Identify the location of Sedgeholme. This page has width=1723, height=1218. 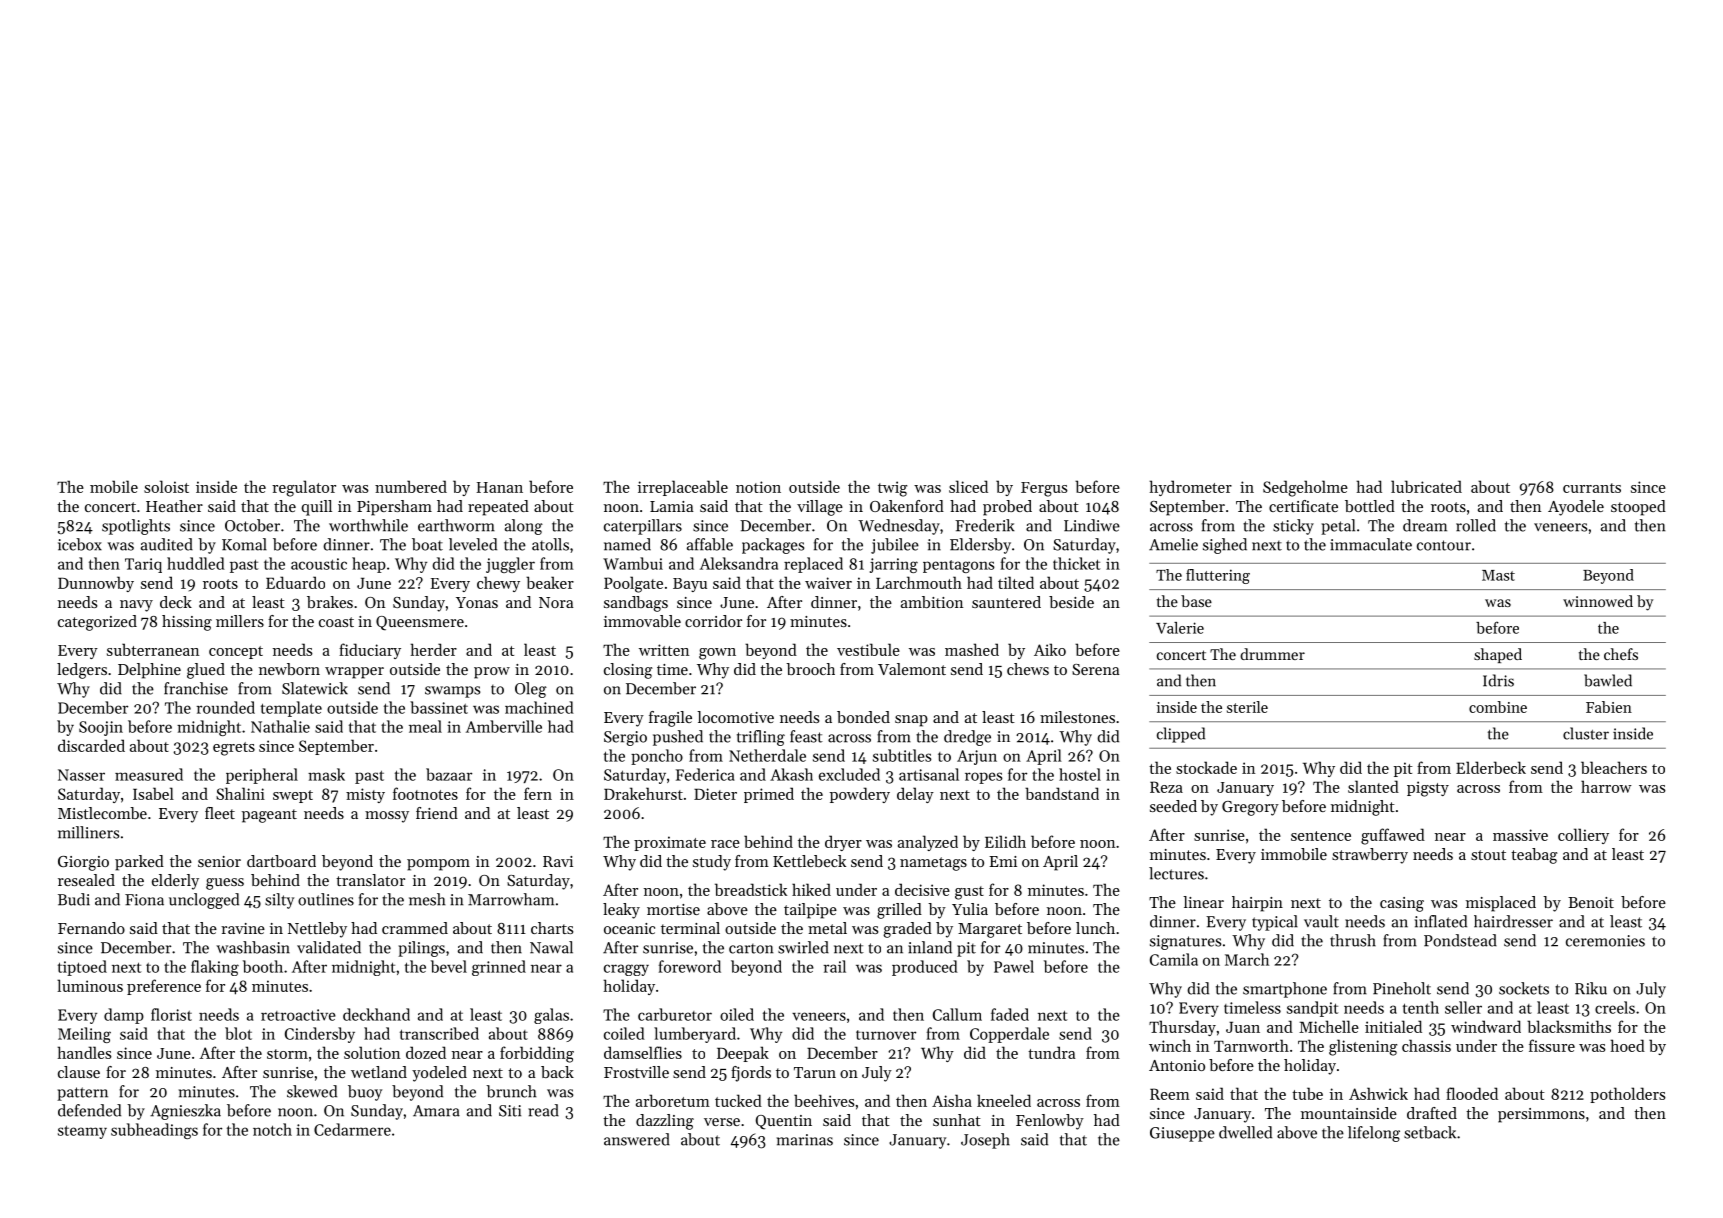
(1305, 488).
